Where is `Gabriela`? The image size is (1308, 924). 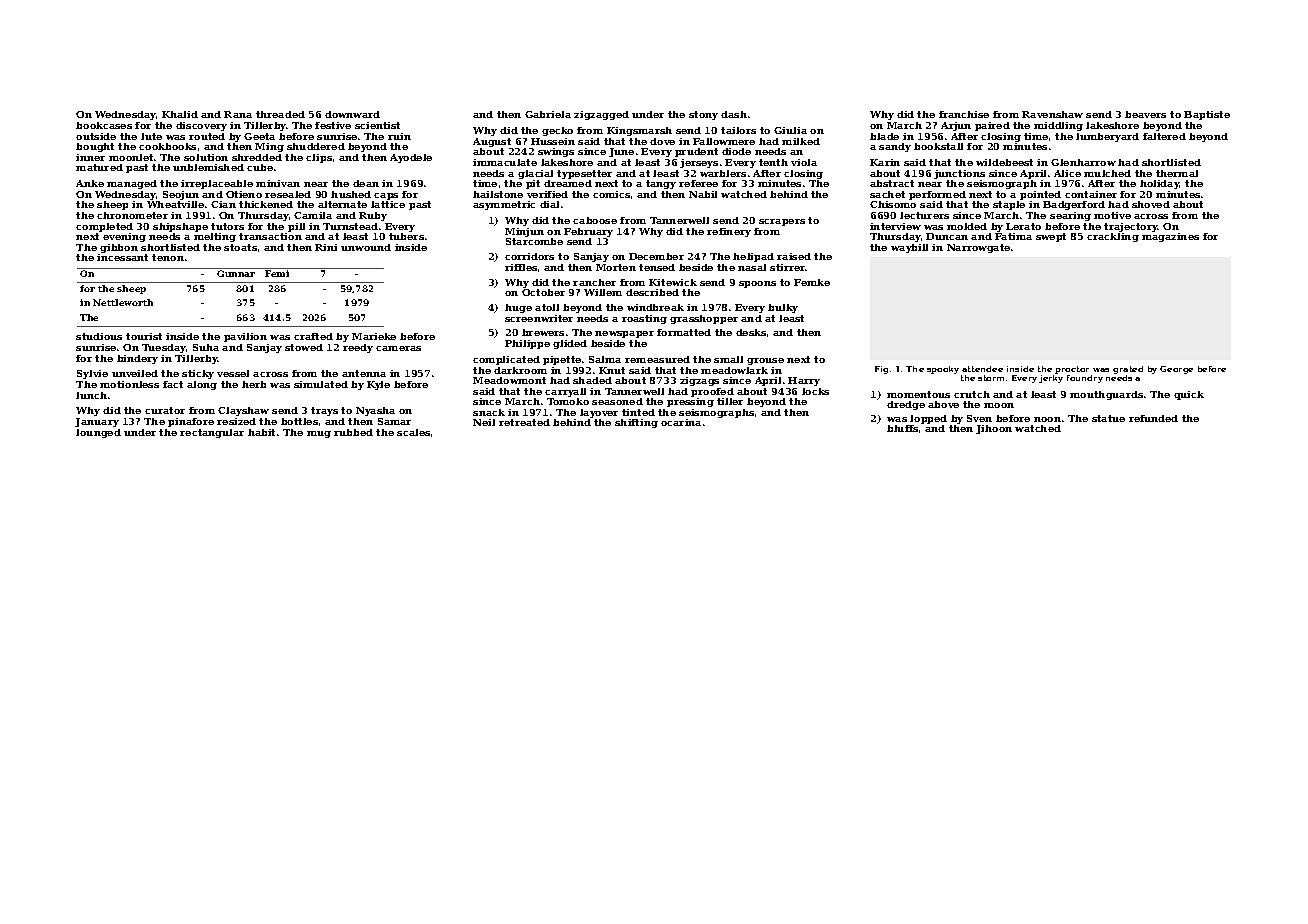 Gabriela is located at coordinates (548, 114).
